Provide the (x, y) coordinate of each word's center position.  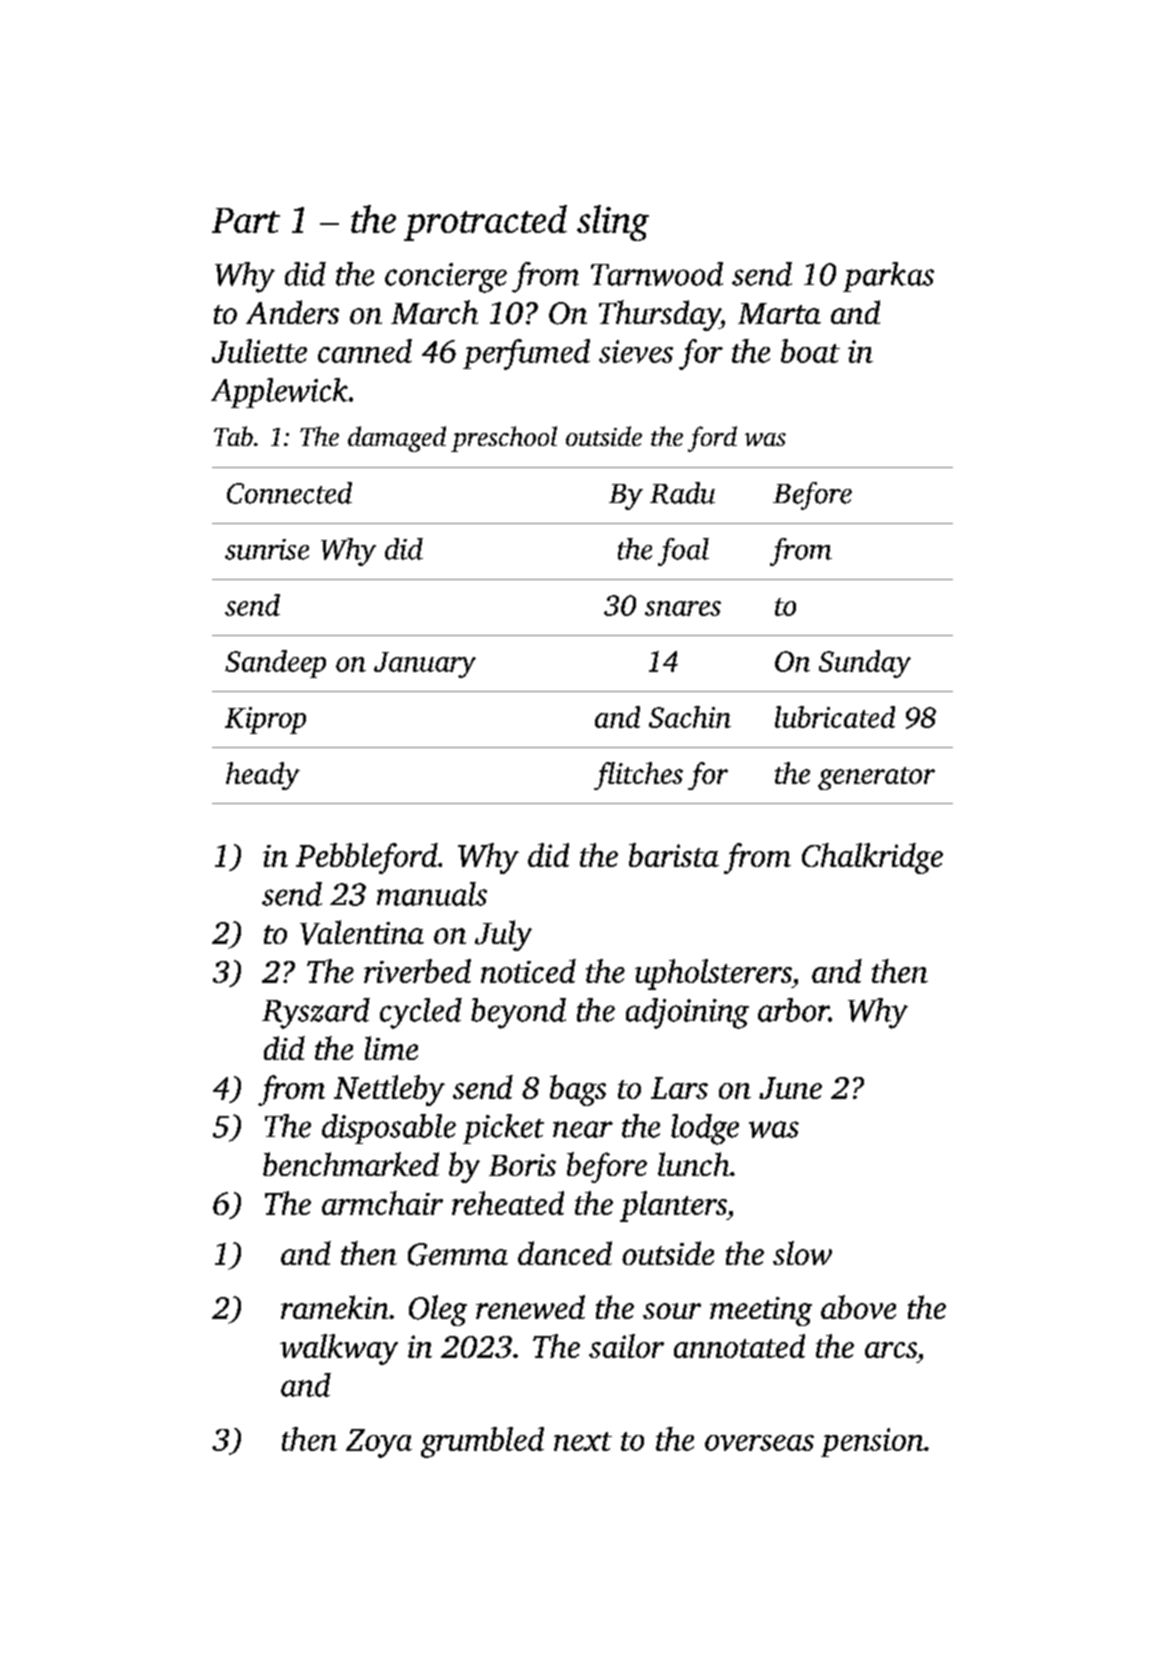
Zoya (379, 1443)
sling (613, 223)
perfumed (526, 354)
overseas (759, 1443)
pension (872, 1442)
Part (246, 220)
